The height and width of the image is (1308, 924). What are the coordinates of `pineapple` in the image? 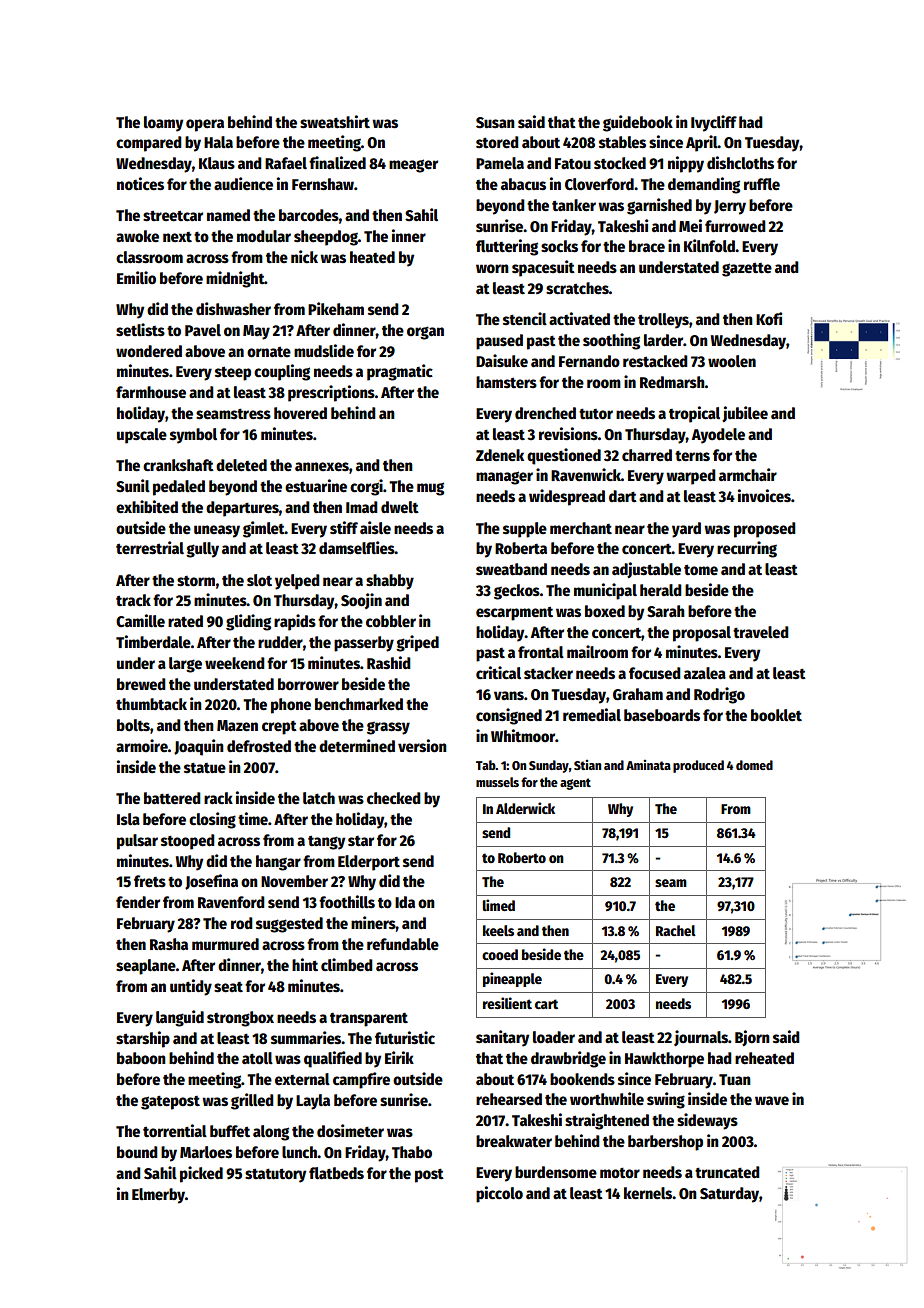 It's located at (512, 979).
